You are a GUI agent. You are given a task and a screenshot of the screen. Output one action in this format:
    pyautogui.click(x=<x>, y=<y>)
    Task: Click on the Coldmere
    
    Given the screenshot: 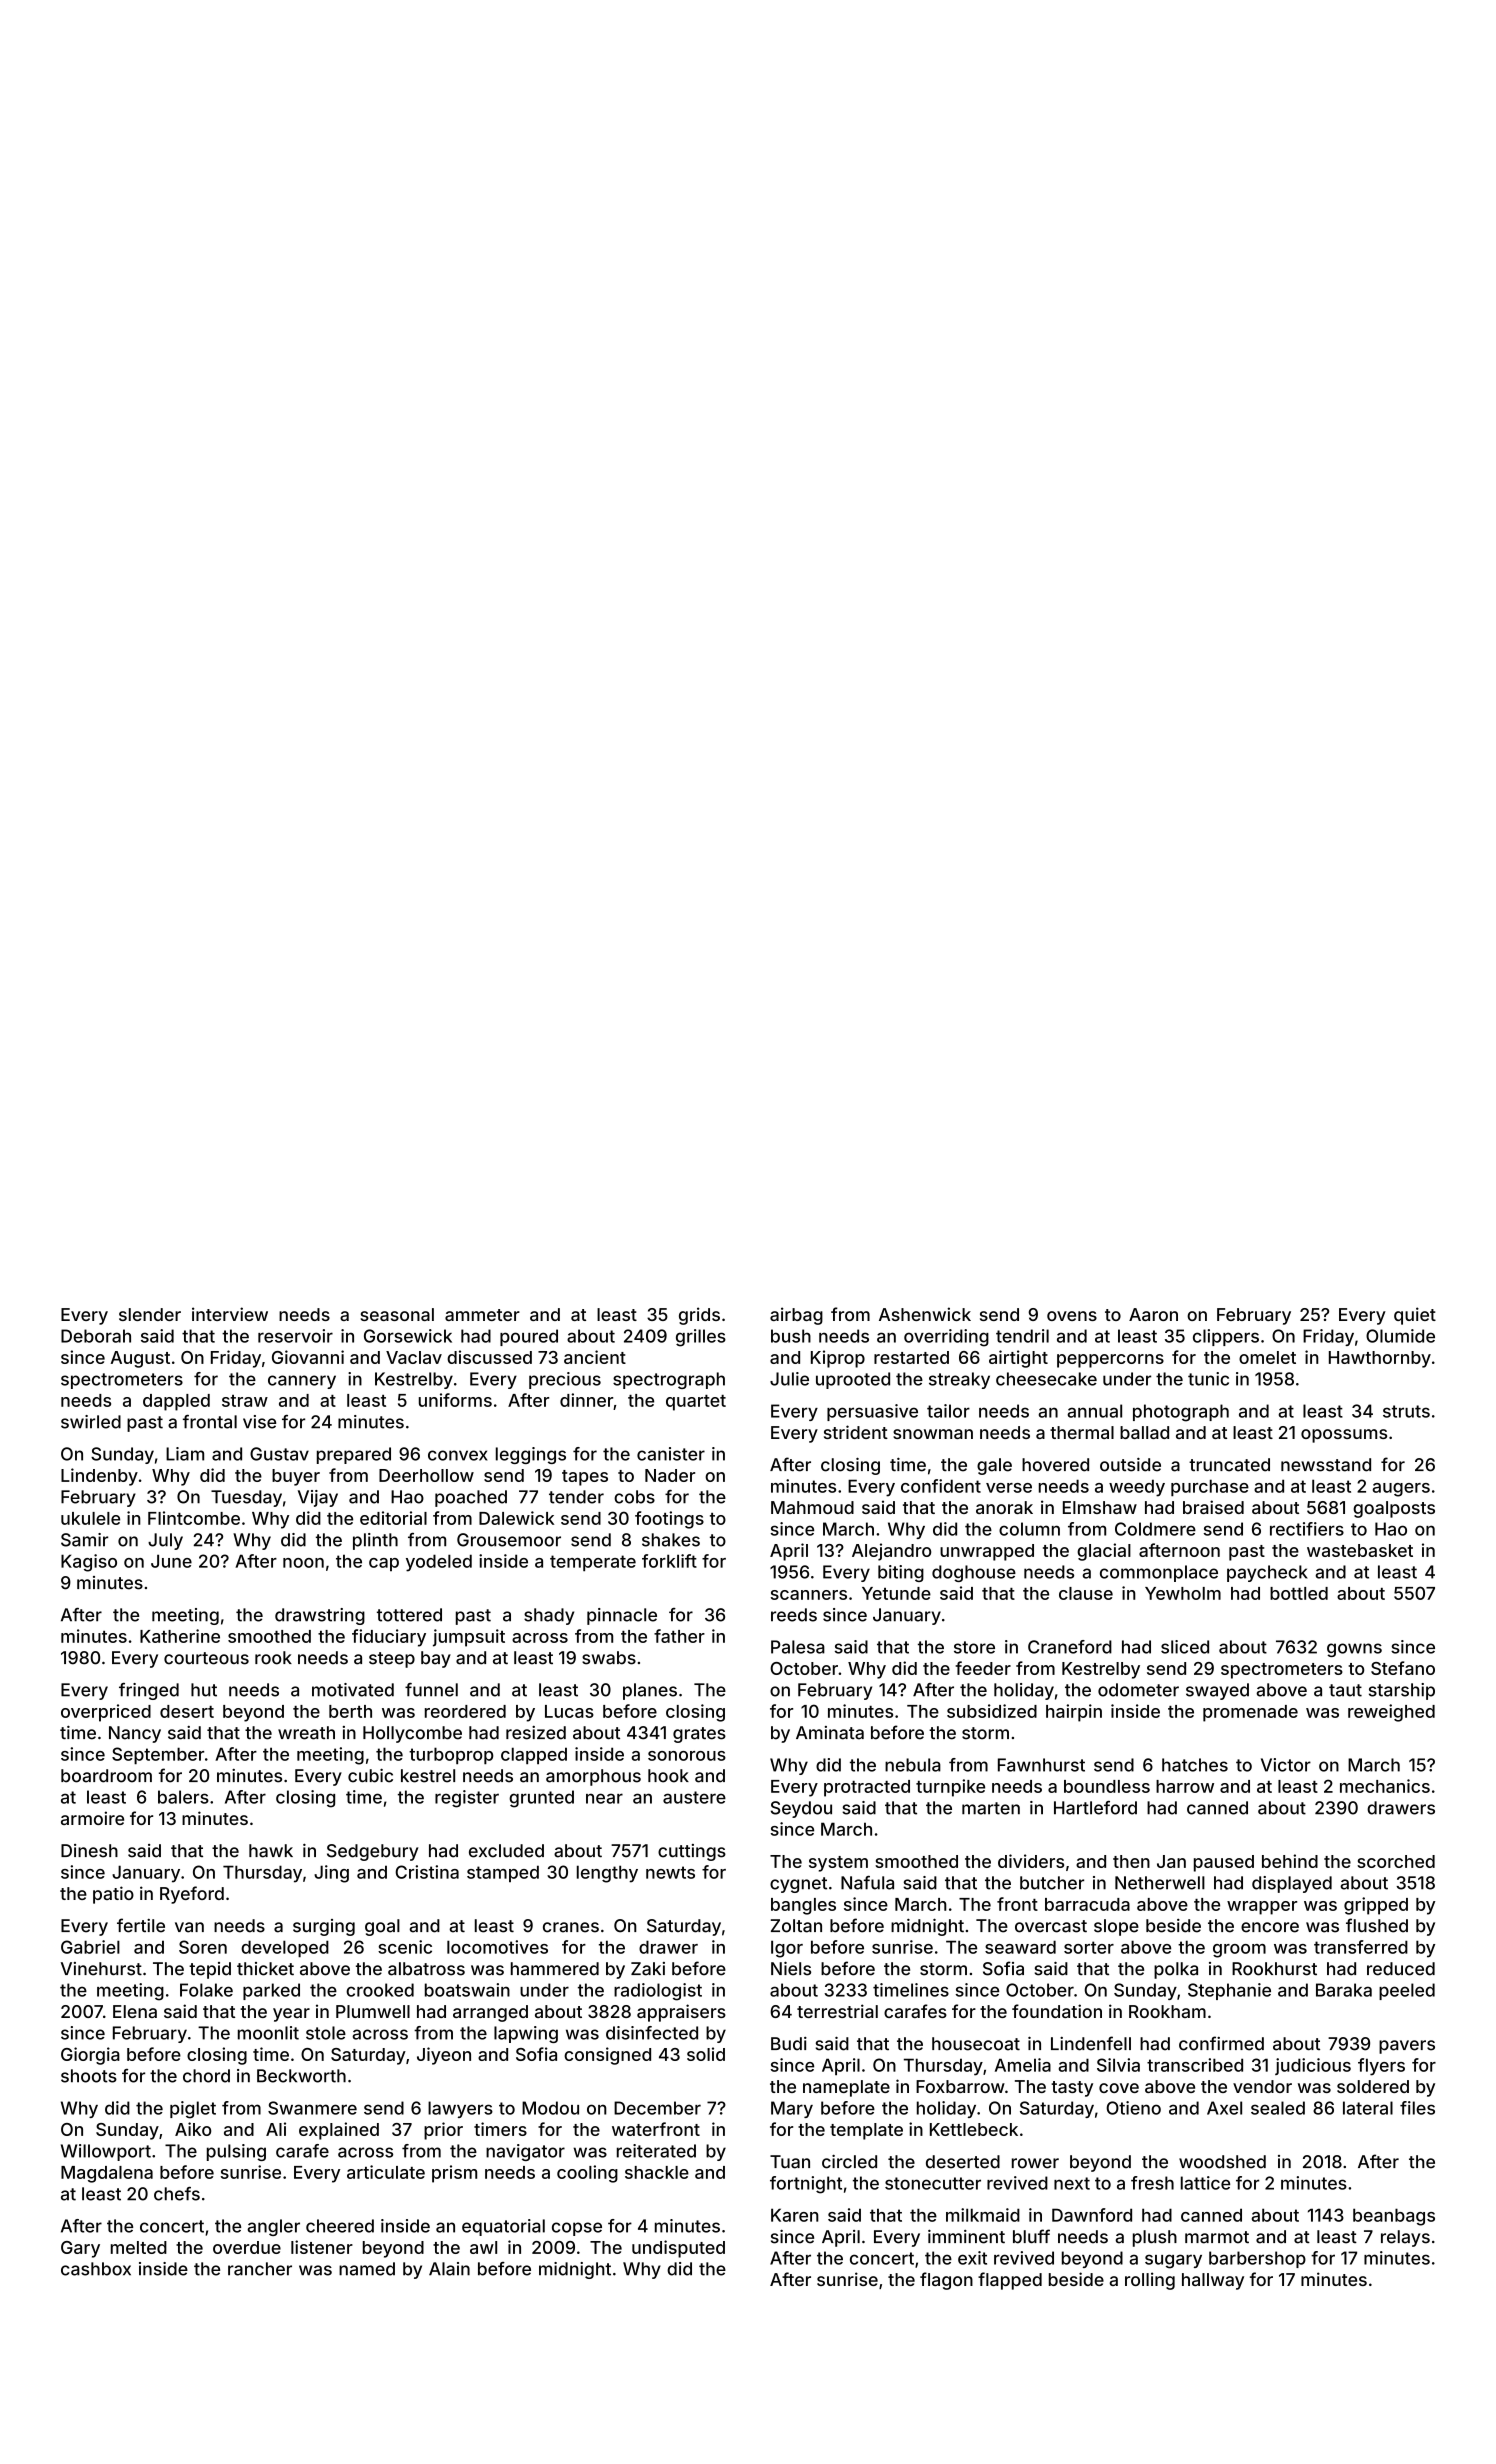 What is the action you would take?
    pyautogui.click(x=1155, y=1529)
